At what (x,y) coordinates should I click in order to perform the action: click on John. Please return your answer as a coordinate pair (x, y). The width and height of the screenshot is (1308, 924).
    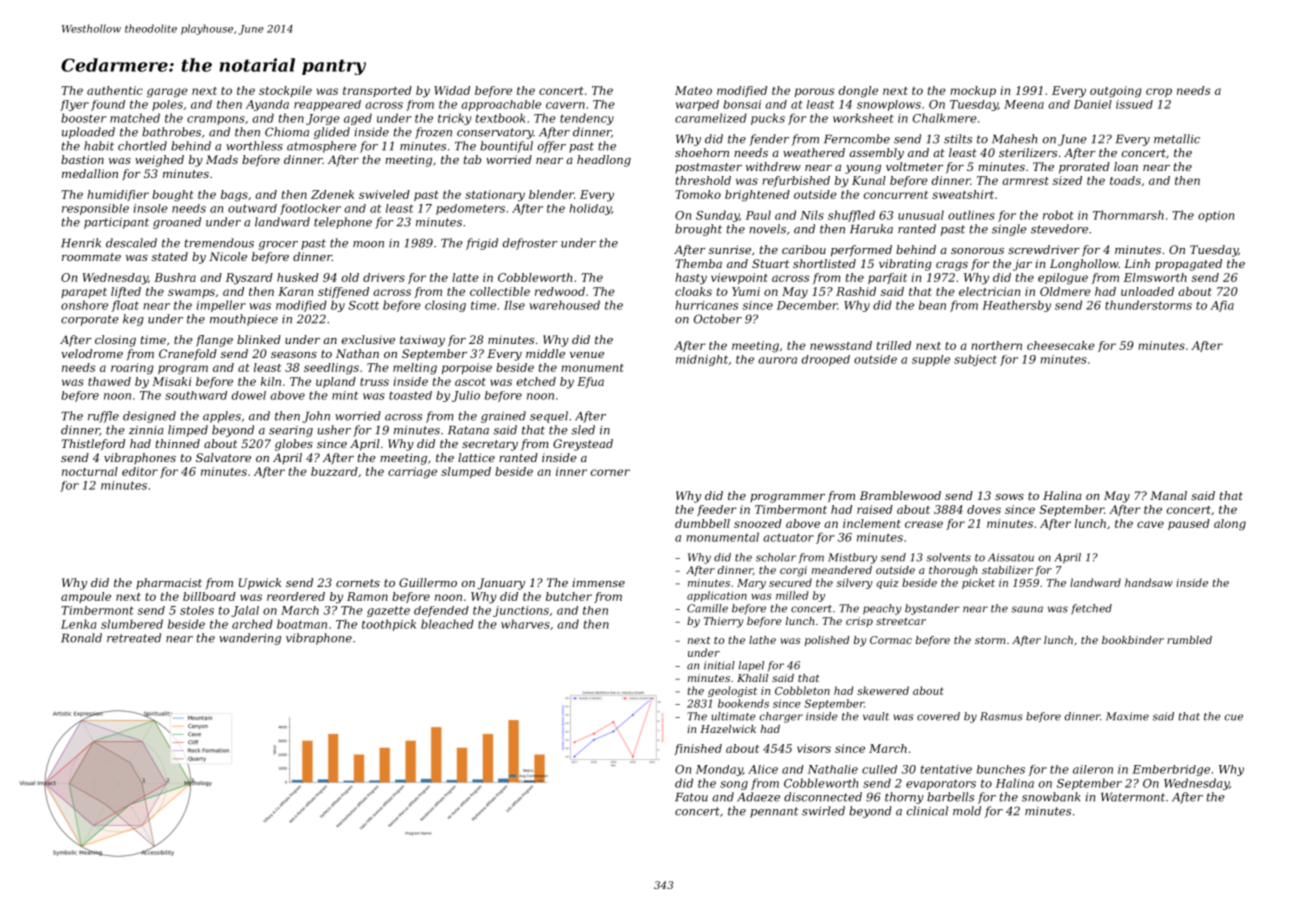
    Looking at the image, I should click on (316, 417).
